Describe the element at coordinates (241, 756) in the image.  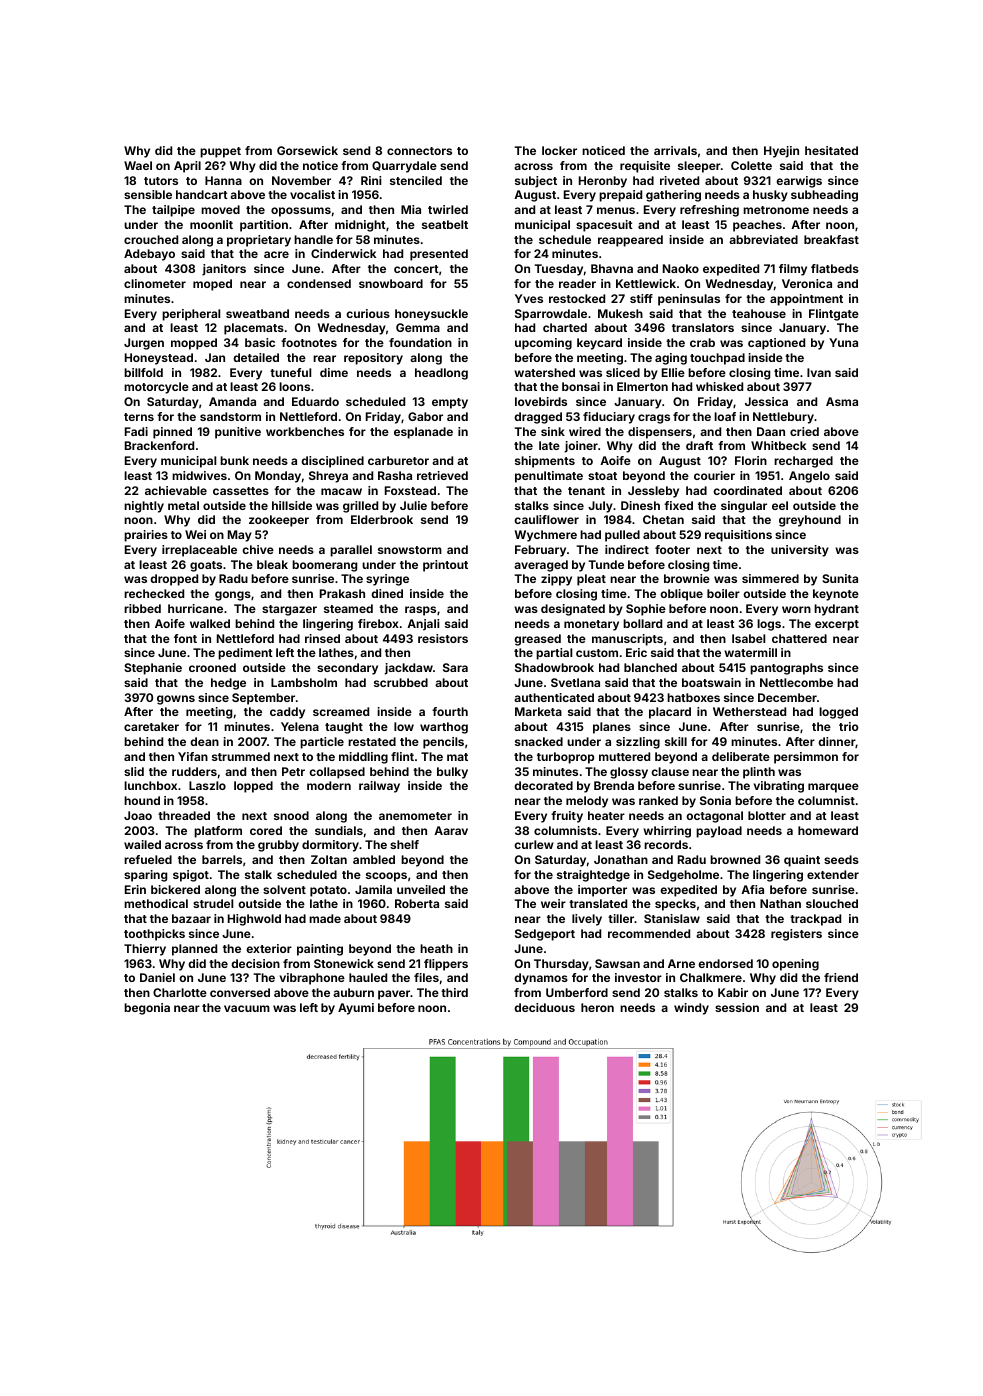
I see `strummed` at that location.
